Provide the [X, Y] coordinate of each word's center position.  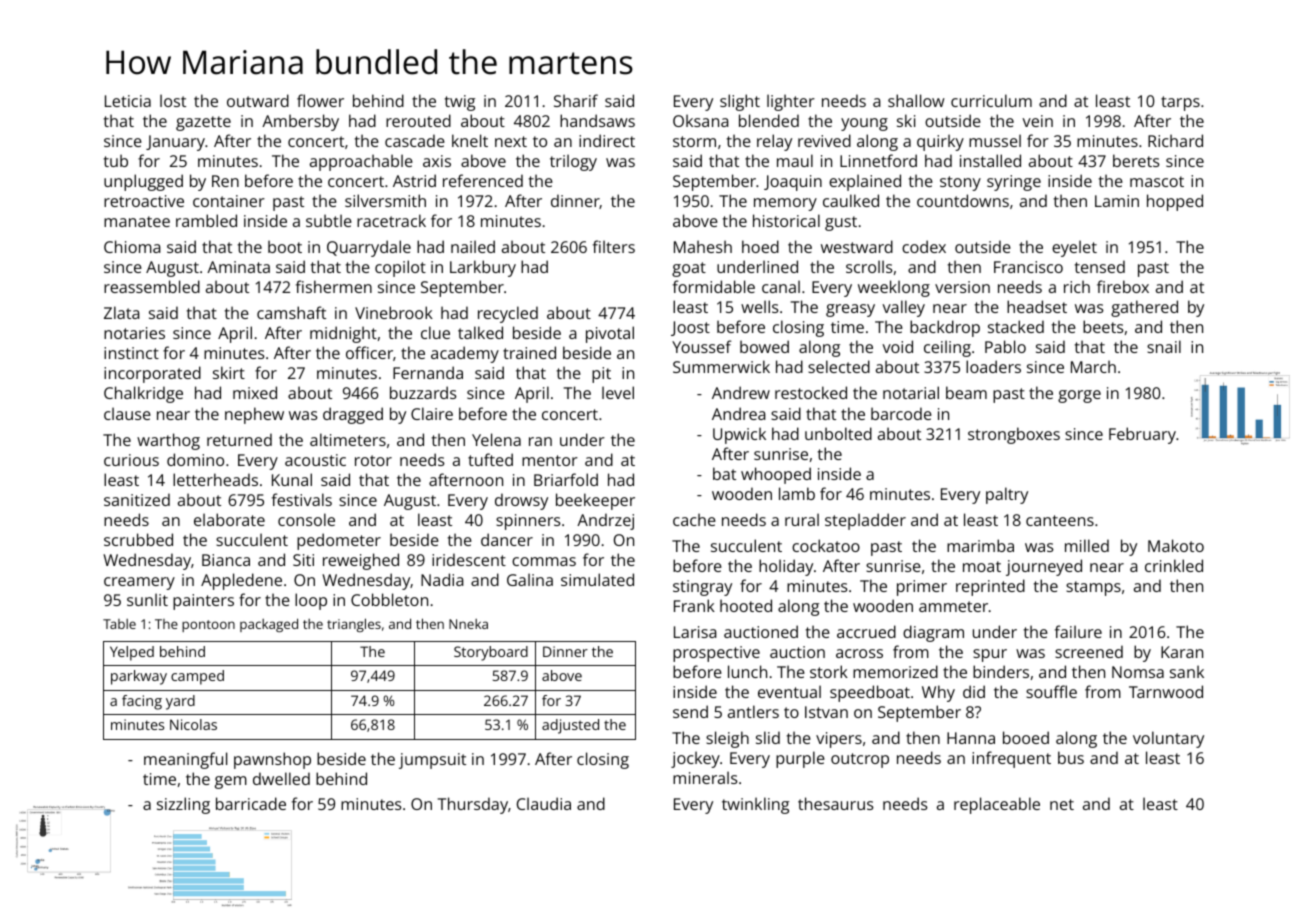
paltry [1007, 495]
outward [258, 100]
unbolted [838, 433]
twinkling [755, 805]
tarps [1180, 103]
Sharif [576, 100]
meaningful [185, 760]
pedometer [339, 541]
